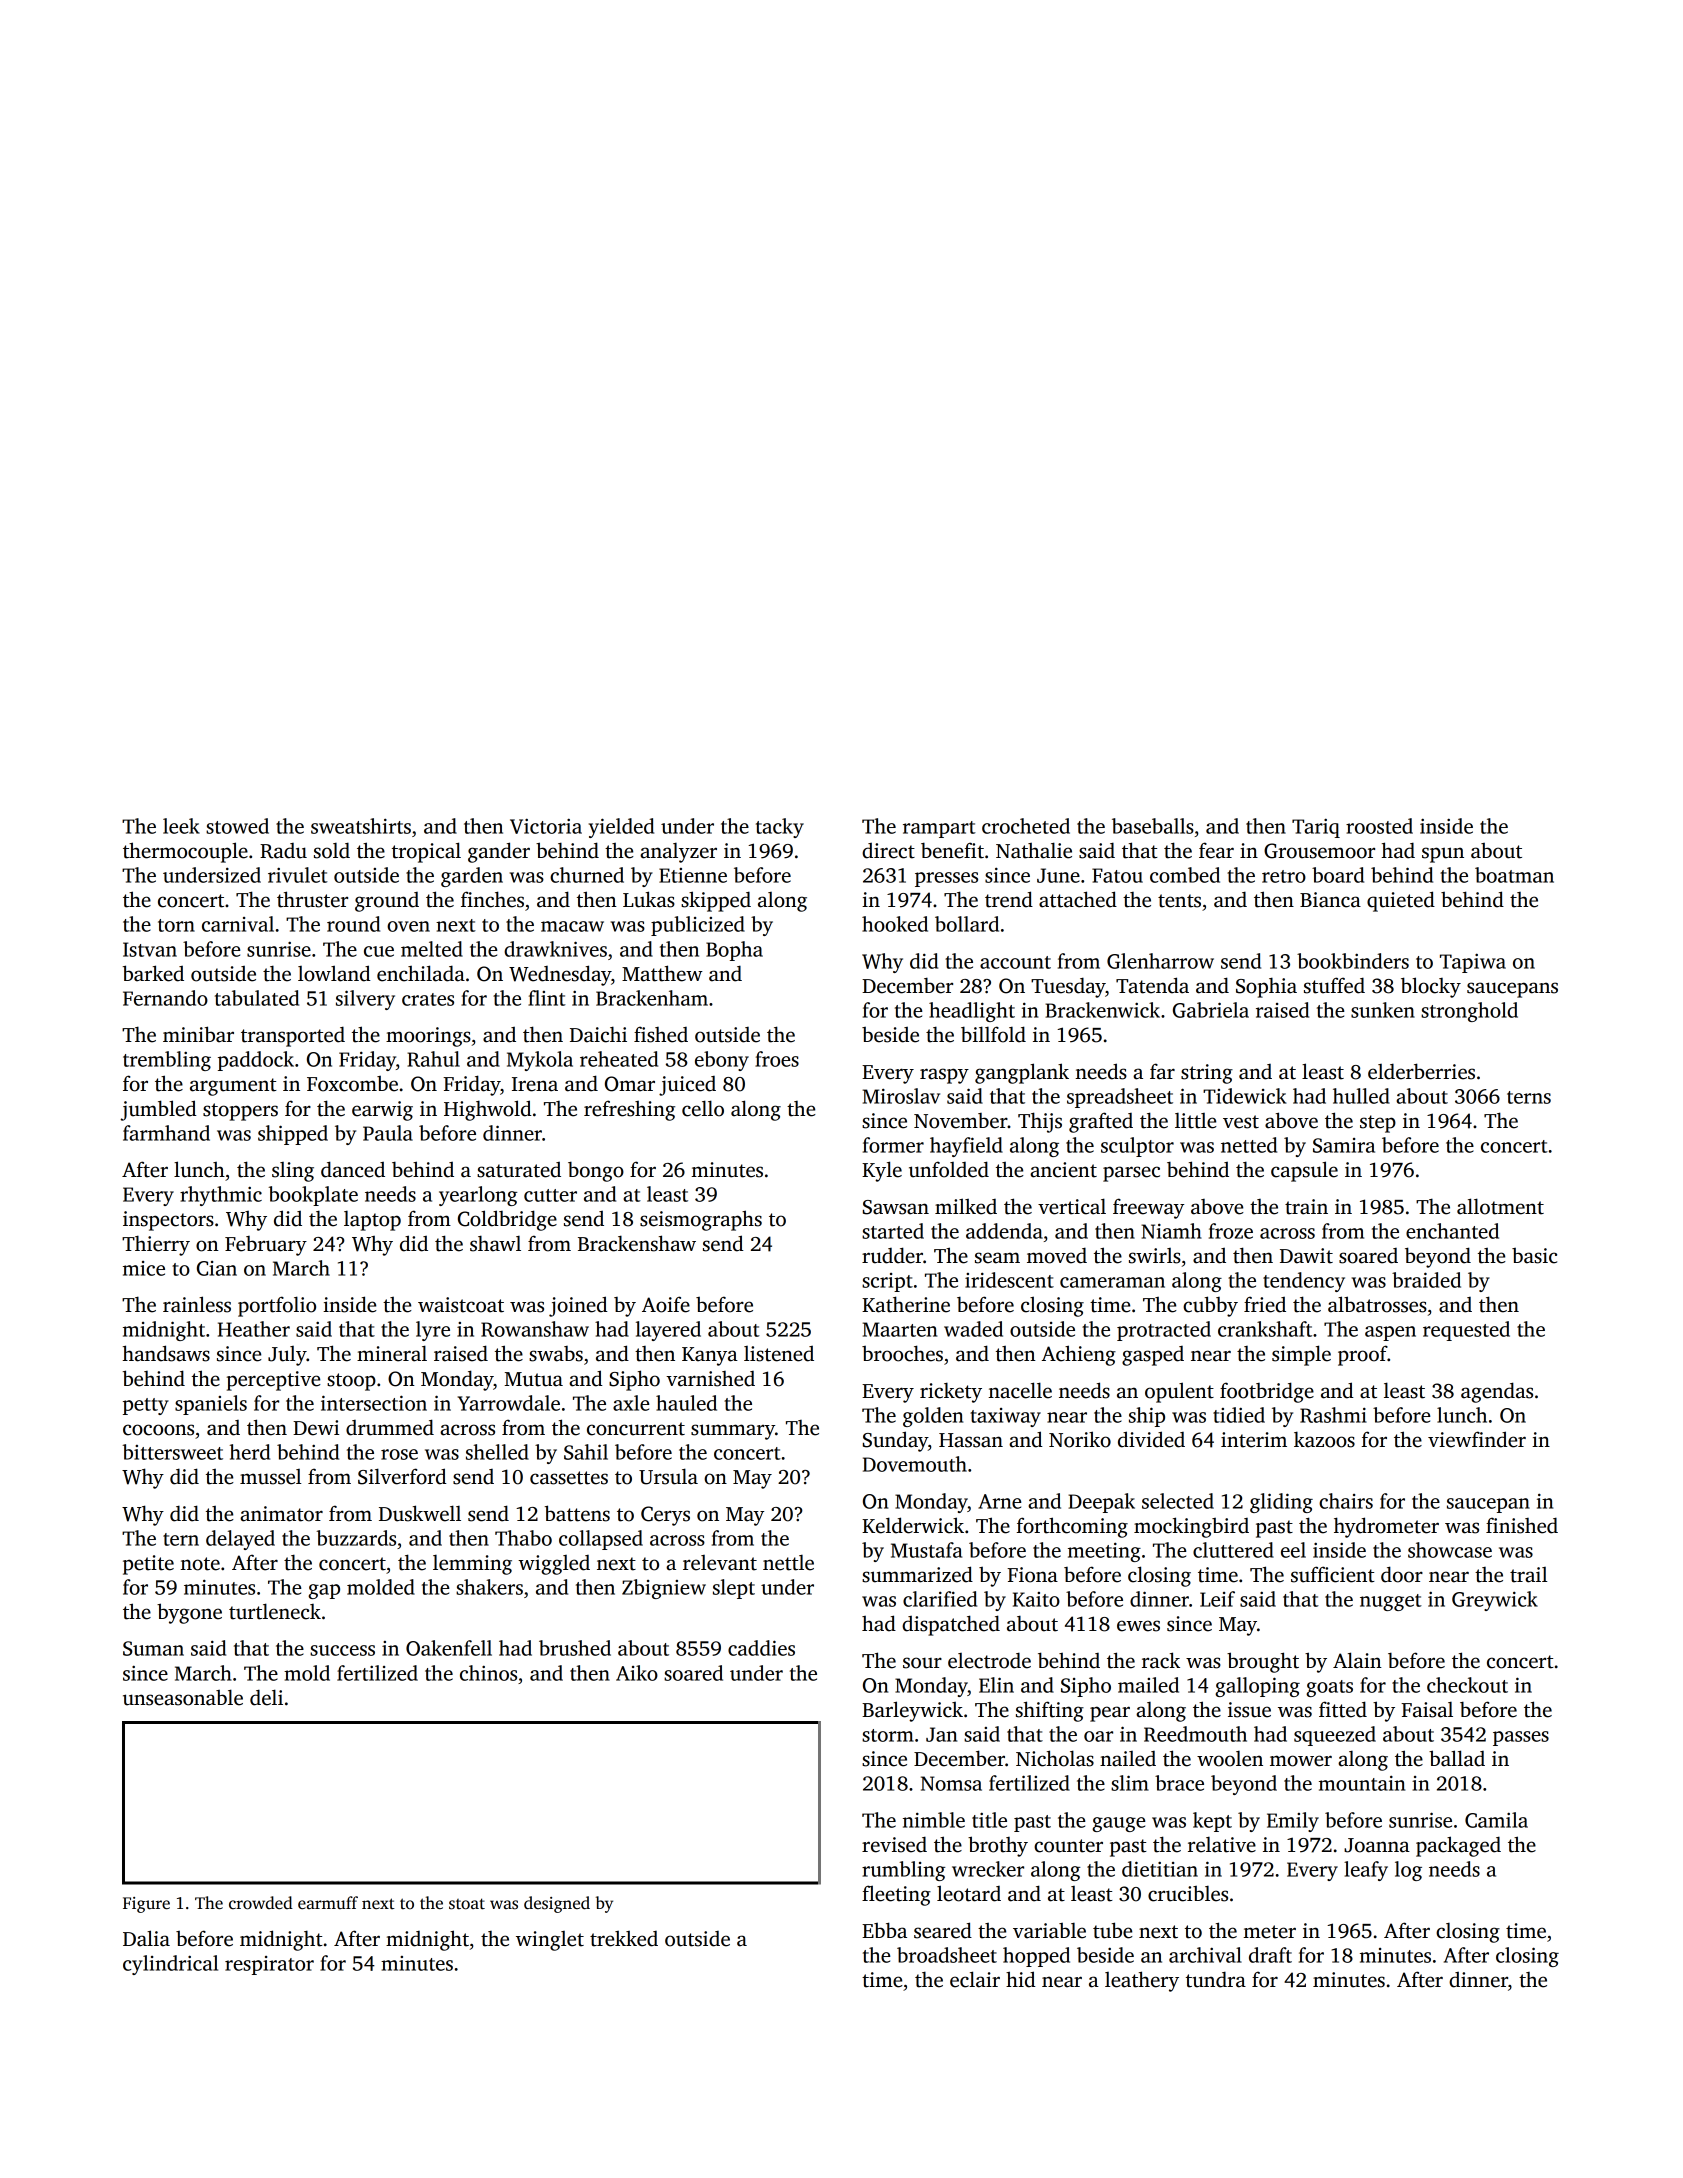 This document has height=2178, width=1683. What do you see at coordinates (1457, 1758) in the document?
I see `ballad` at bounding box center [1457, 1758].
